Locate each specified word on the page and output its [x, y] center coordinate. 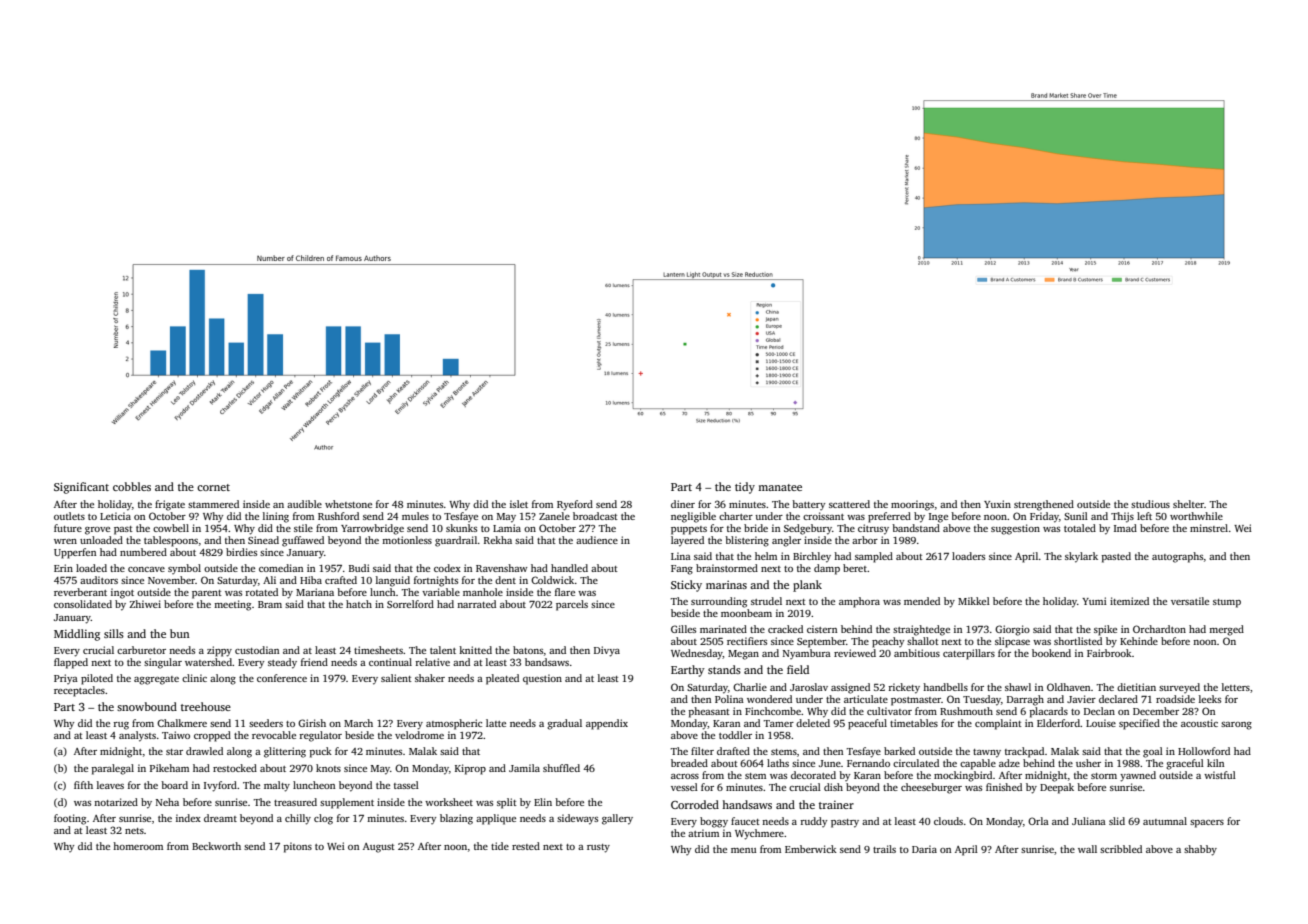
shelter [1188, 504]
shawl [1018, 687]
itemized [1129, 601]
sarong [1236, 726]
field [798, 669]
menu [743, 850]
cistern [822, 629]
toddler [735, 735]
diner [683, 504]
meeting [232, 605]
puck [321, 752]
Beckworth [216, 846]
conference [282, 678]
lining [276, 517]
